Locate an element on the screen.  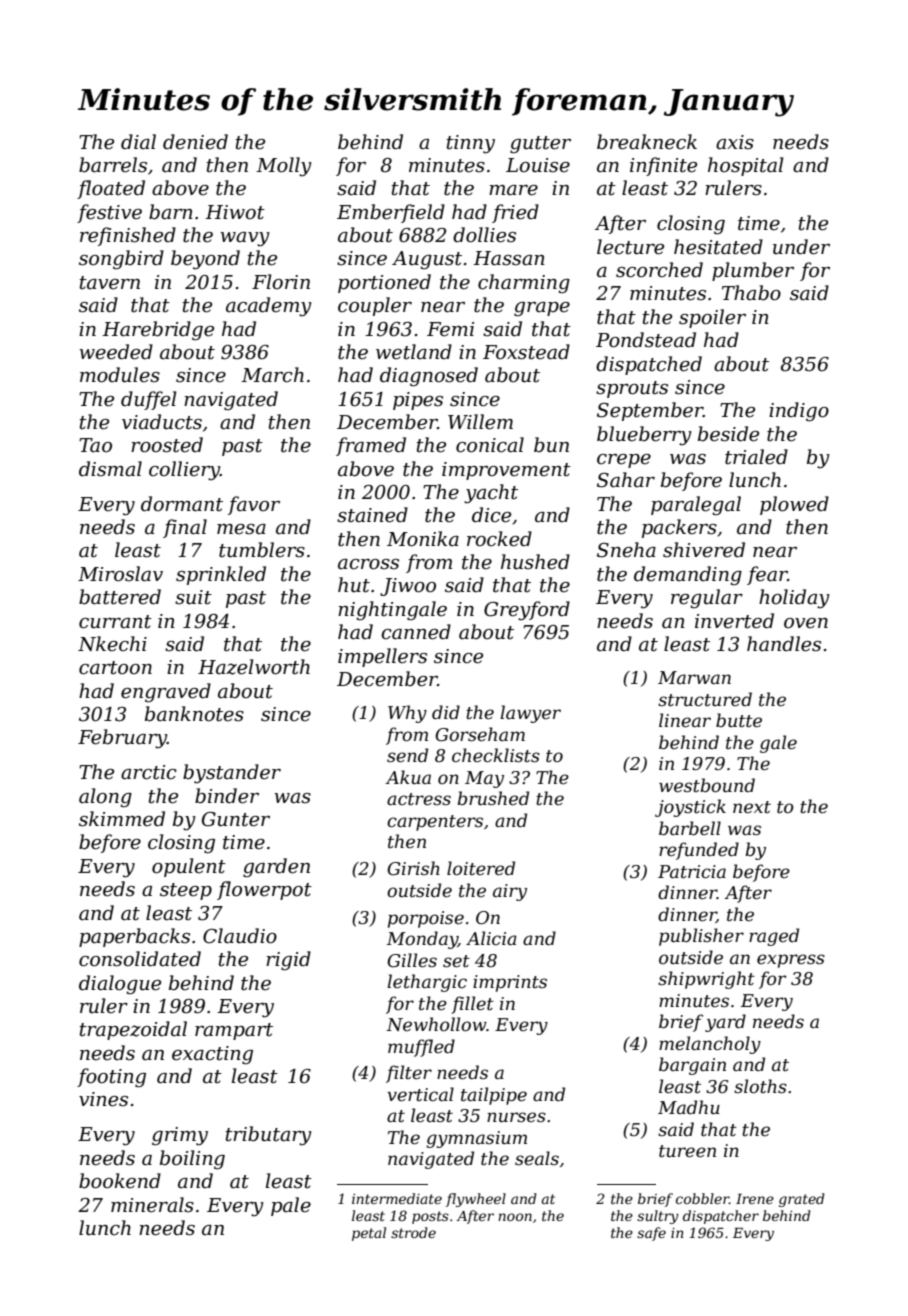
final is located at coordinates (185, 528).
